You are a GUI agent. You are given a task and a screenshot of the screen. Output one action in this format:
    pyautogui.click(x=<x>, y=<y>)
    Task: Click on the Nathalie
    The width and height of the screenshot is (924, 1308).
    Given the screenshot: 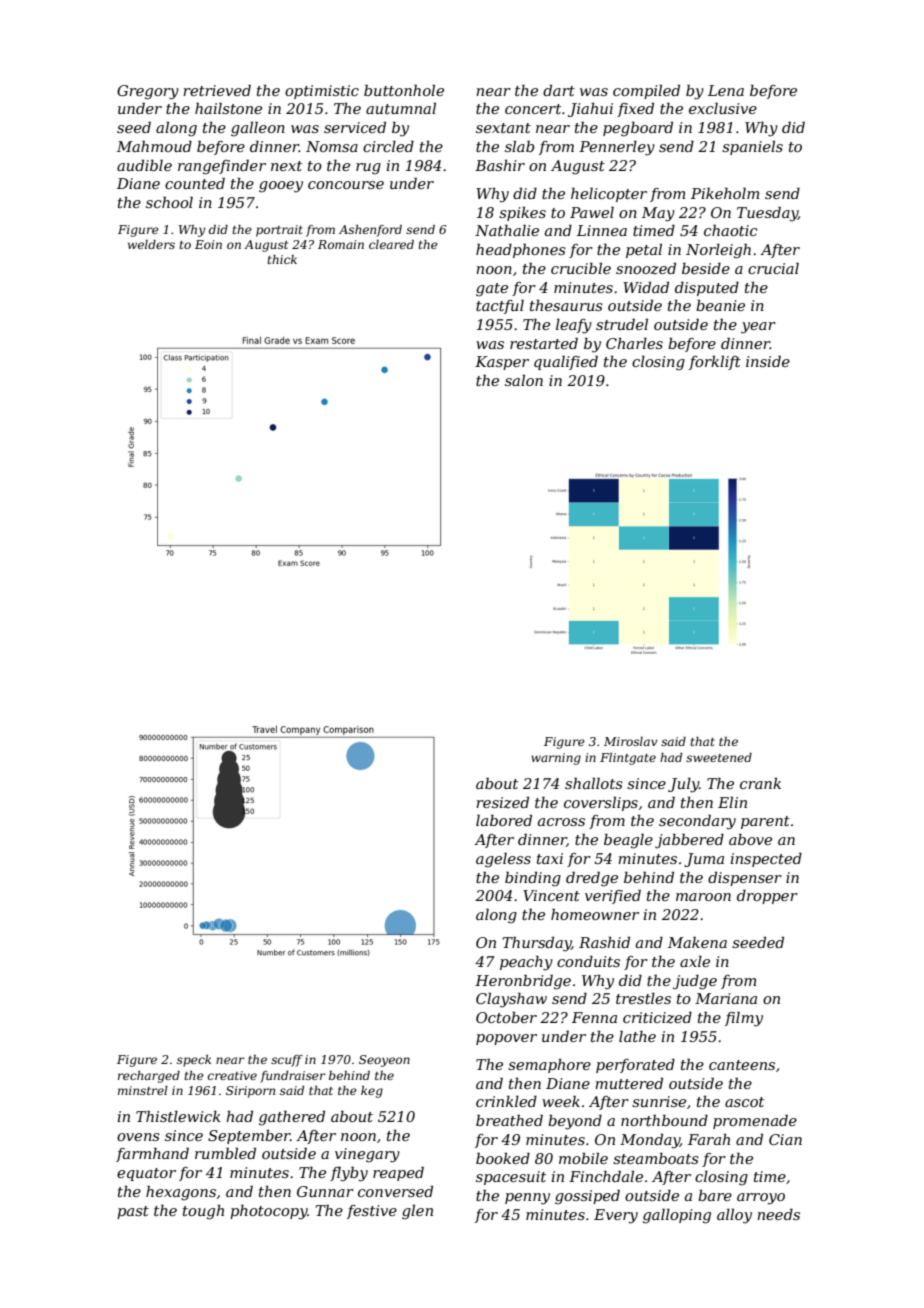 What is the action you would take?
    pyautogui.click(x=507, y=230)
